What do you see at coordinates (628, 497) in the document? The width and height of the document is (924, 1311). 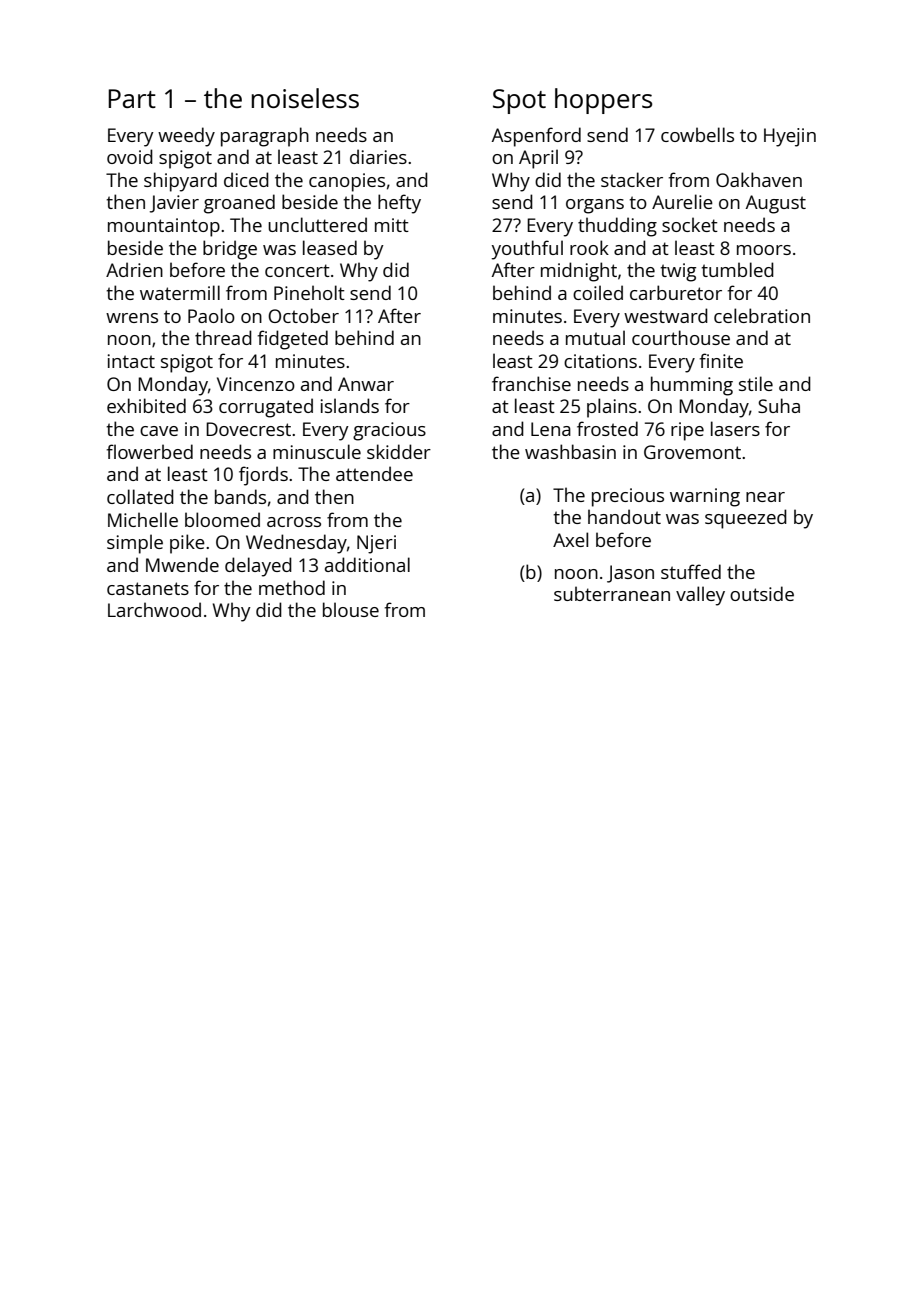 I see `precious` at bounding box center [628, 497].
